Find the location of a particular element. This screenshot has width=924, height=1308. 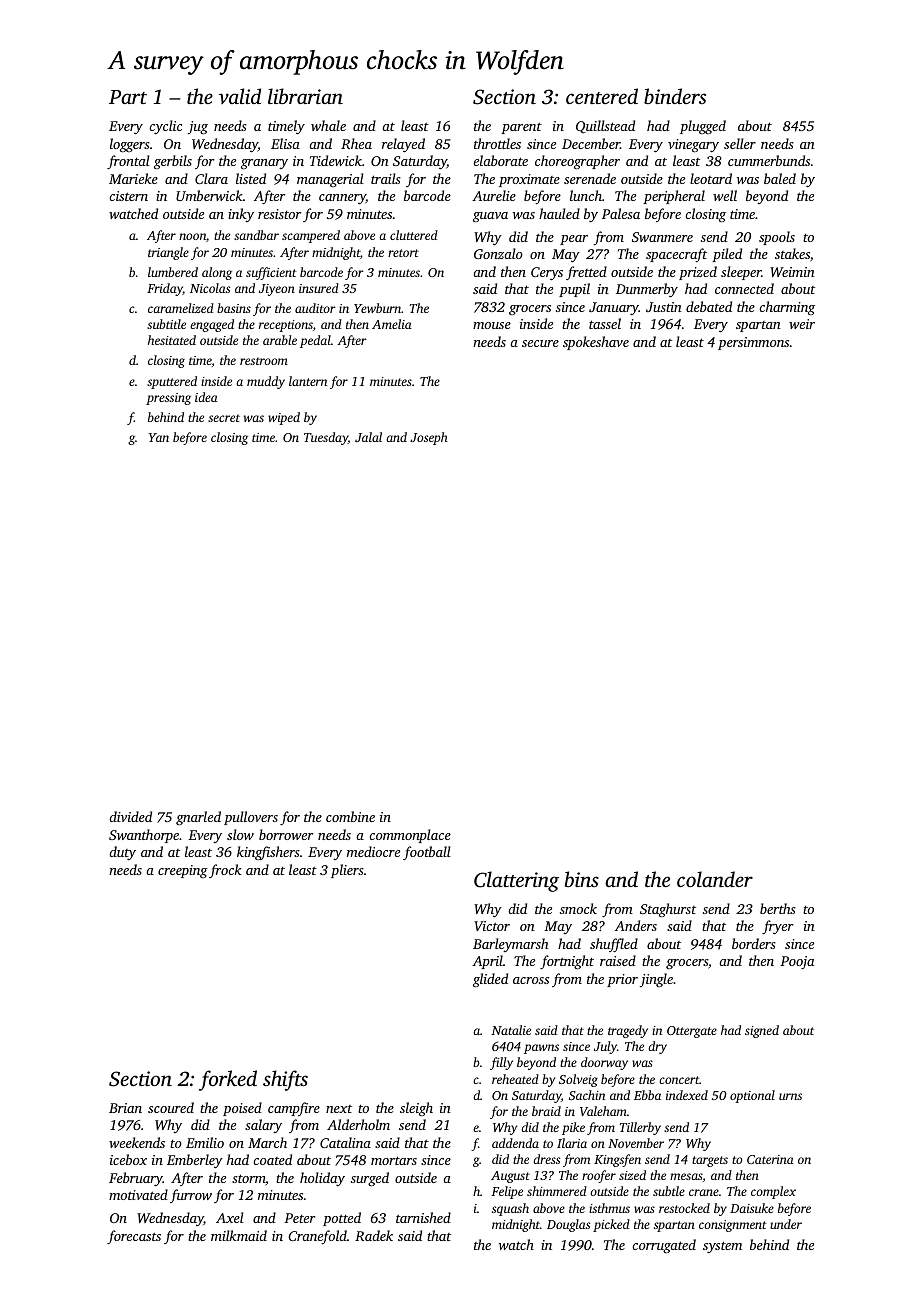

binders is located at coordinates (675, 96).
